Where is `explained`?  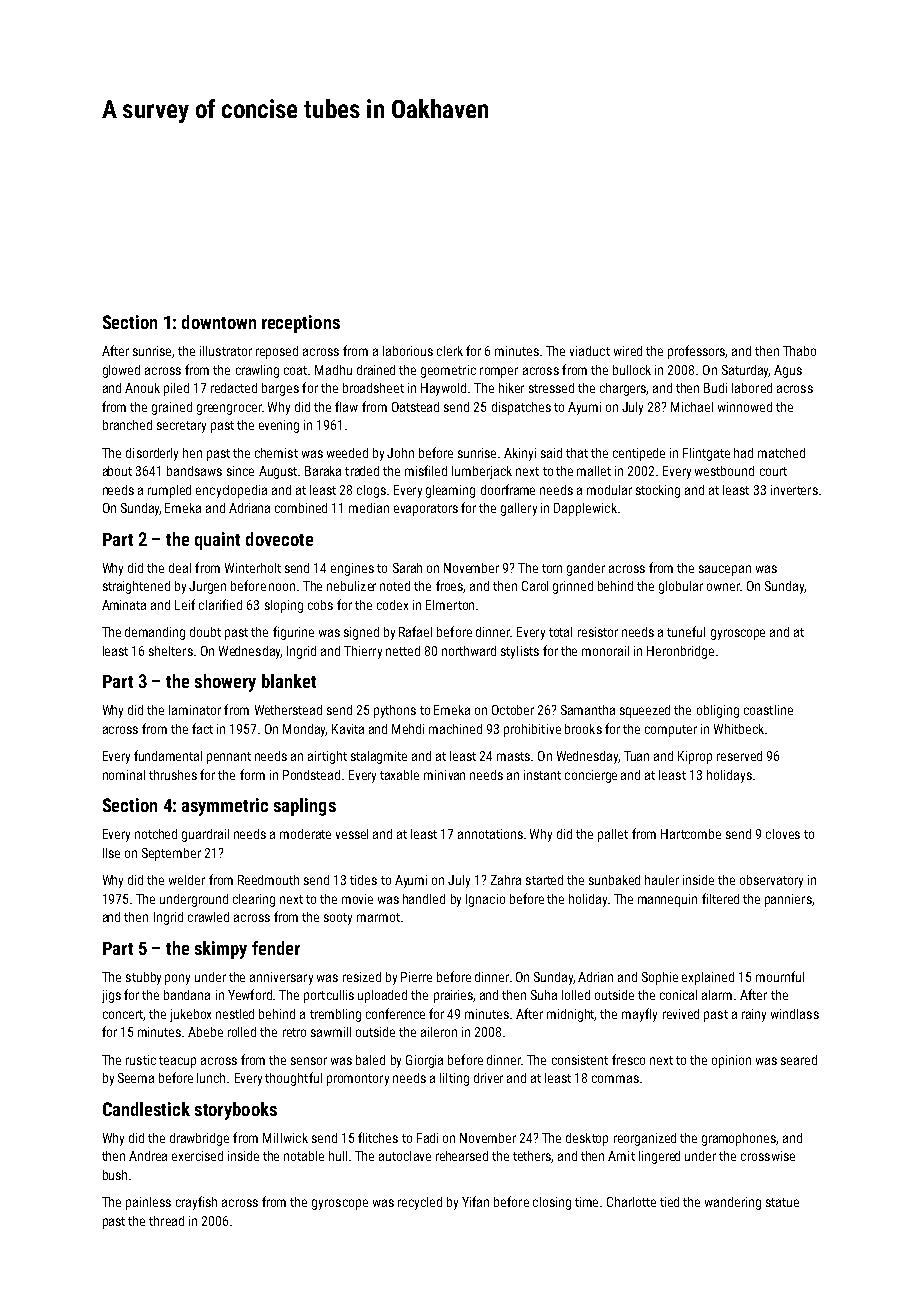
explained is located at coordinates (708, 978).
